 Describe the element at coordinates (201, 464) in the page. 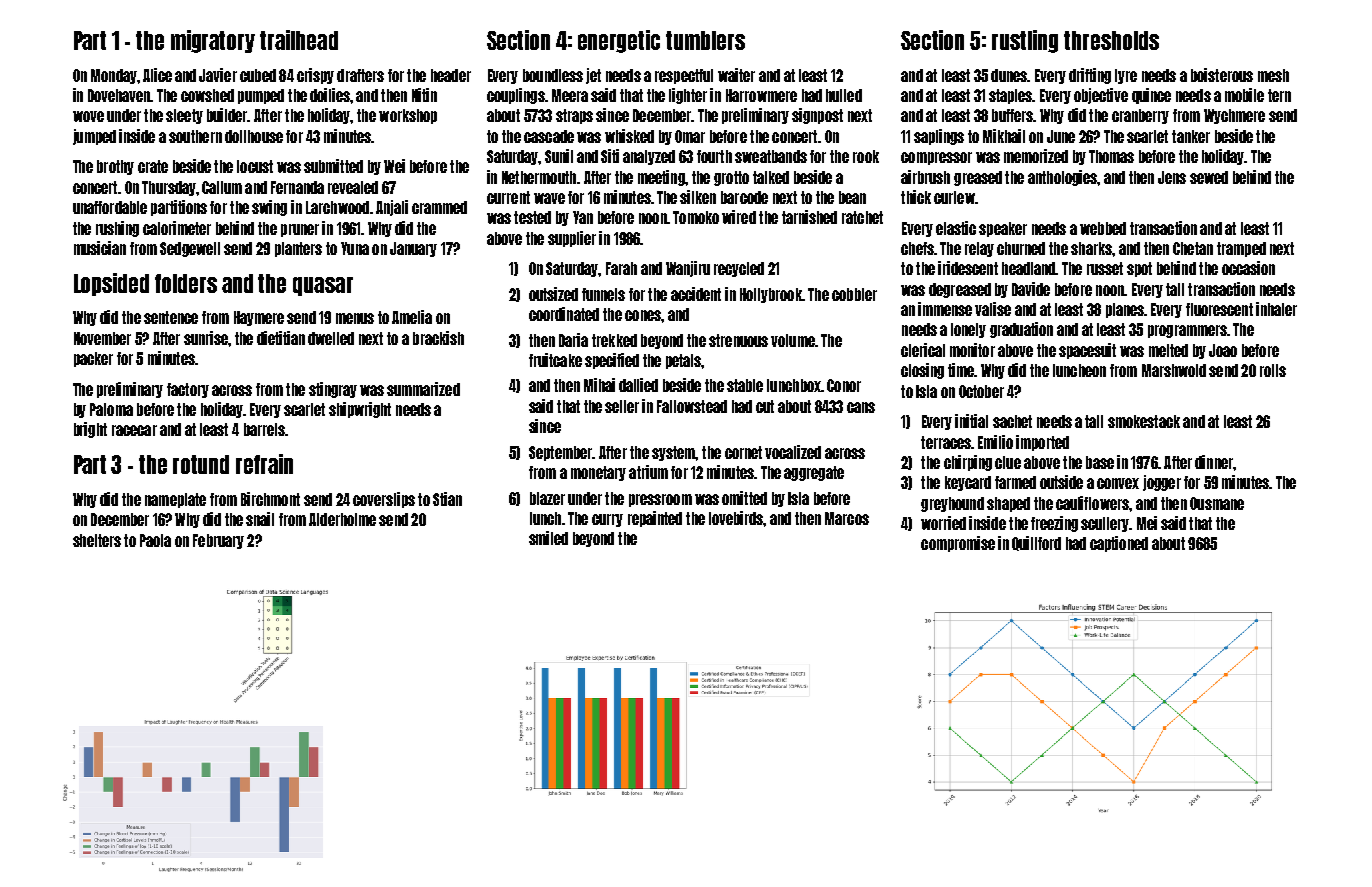

I see `rotund` at that location.
